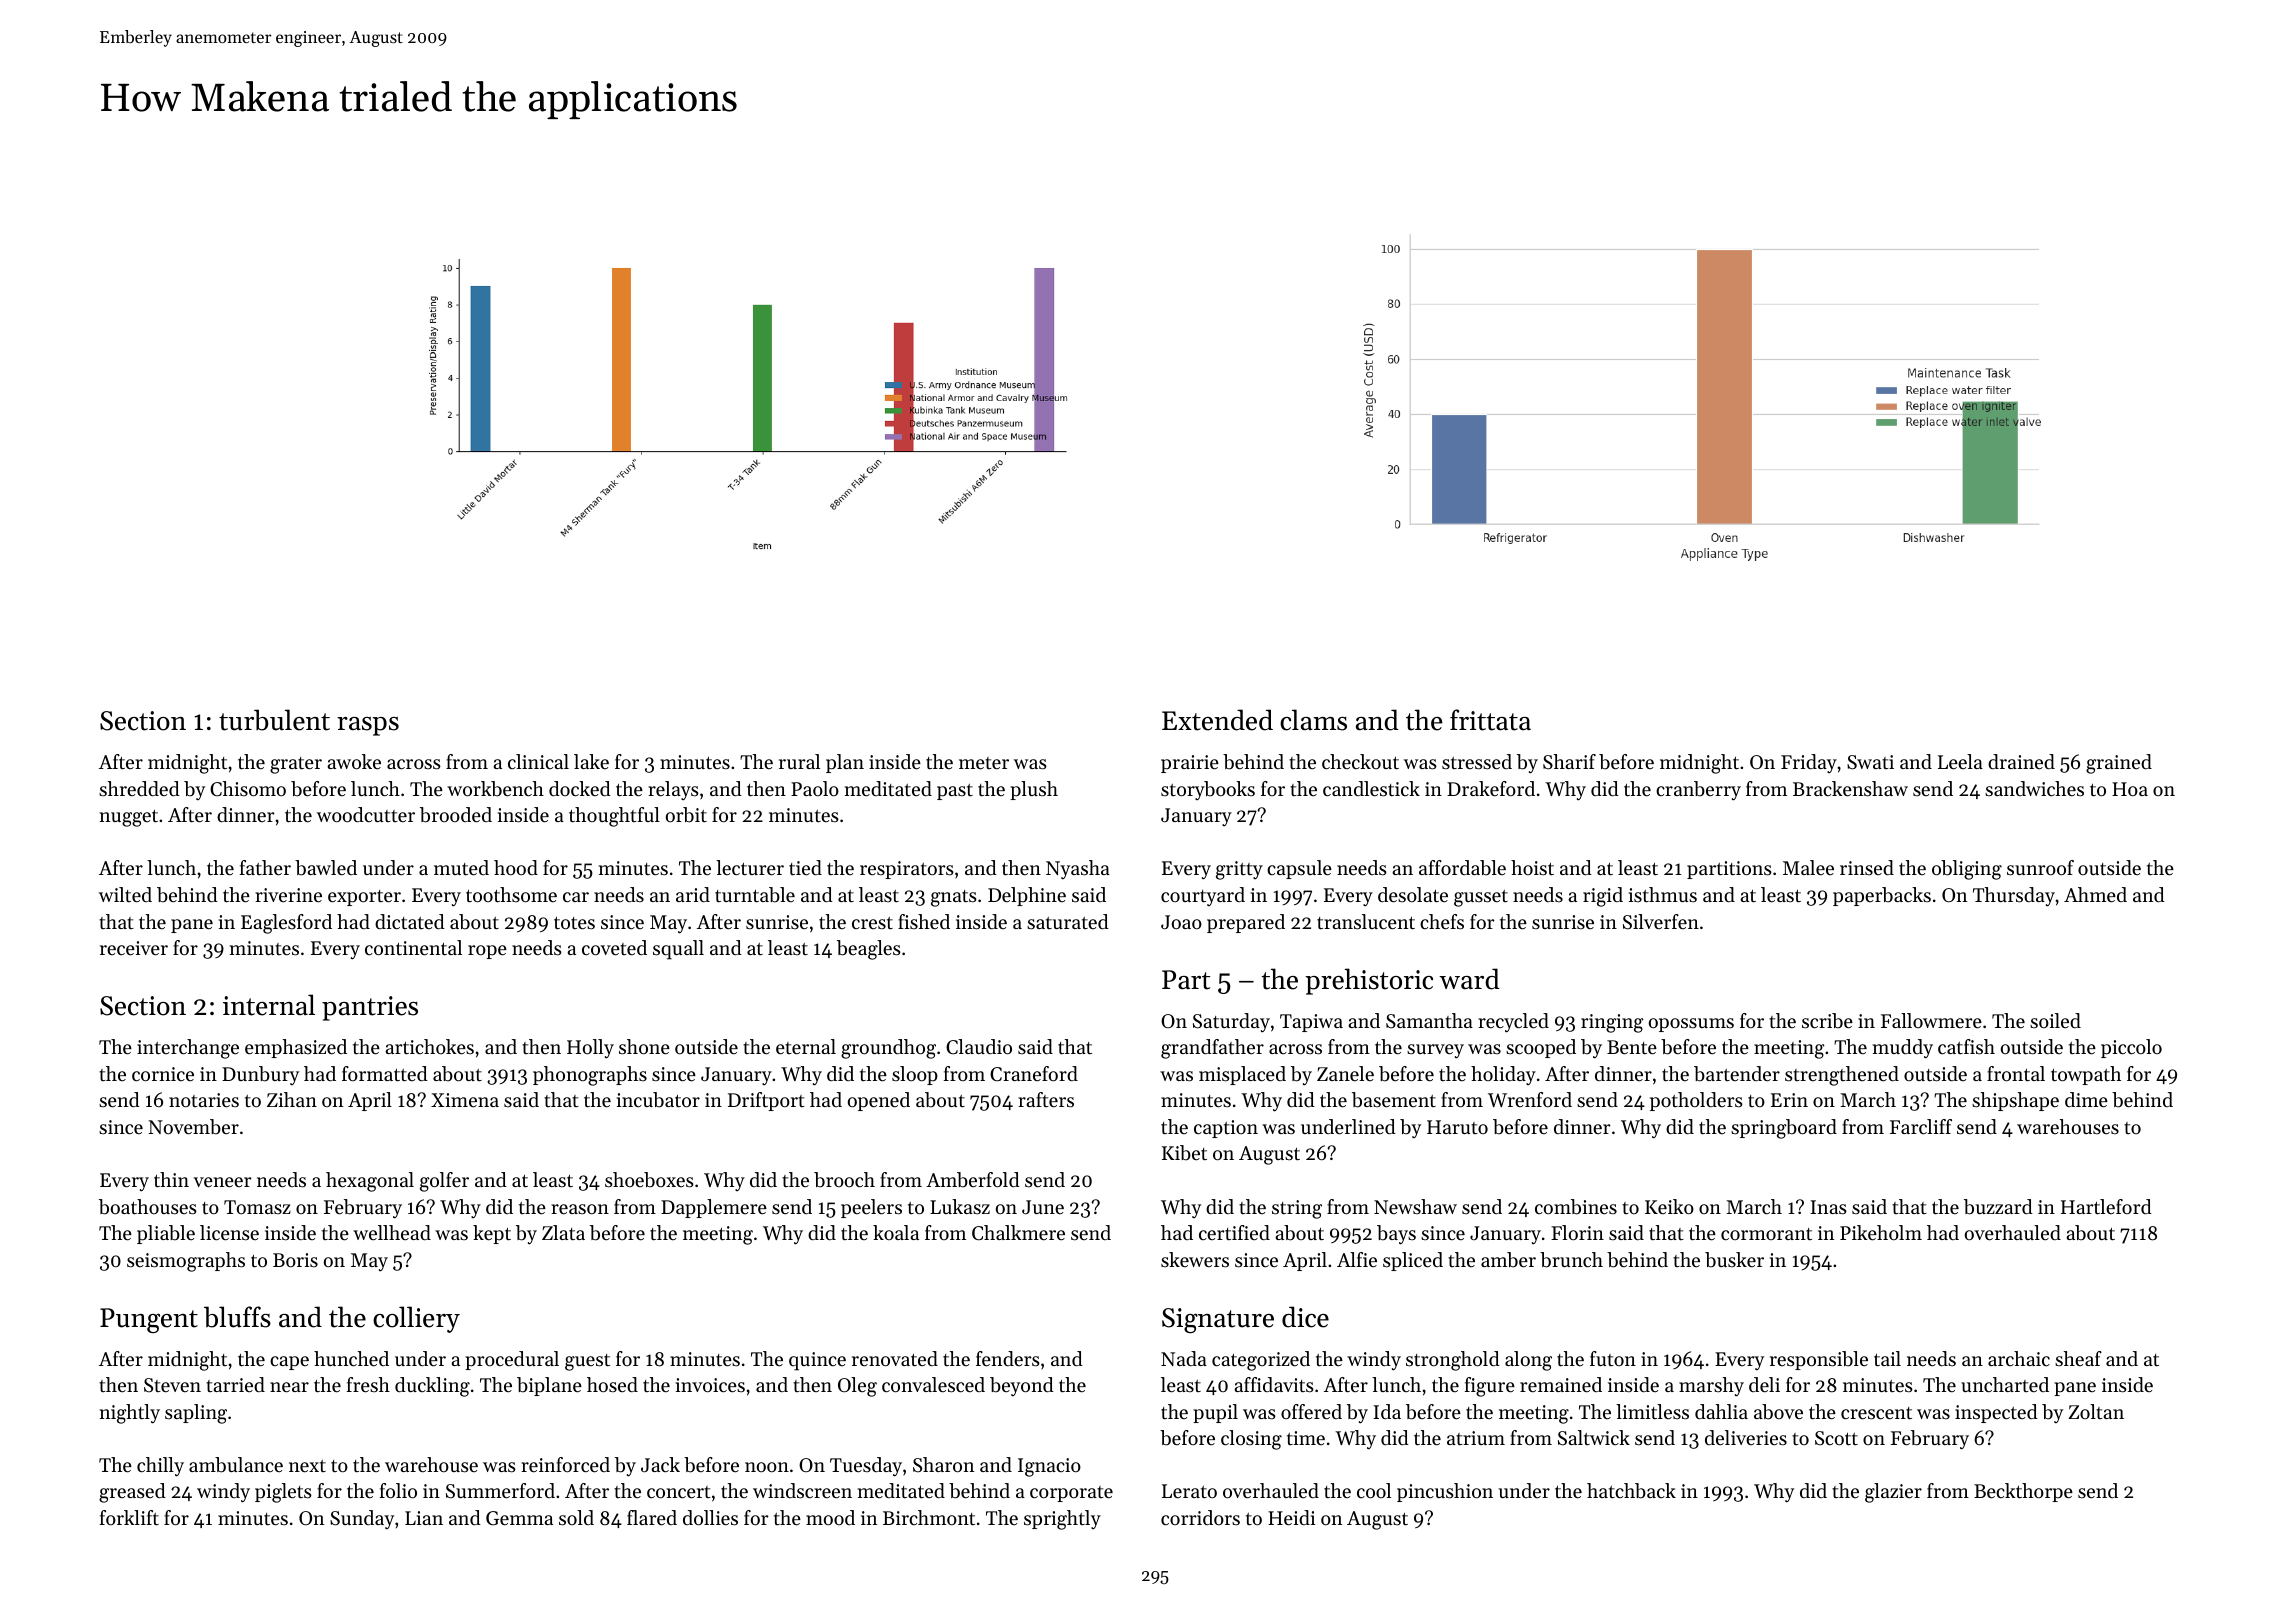  What do you see at coordinates (274, 720) in the screenshot?
I see `turbulent` at bounding box center [274, 720].
